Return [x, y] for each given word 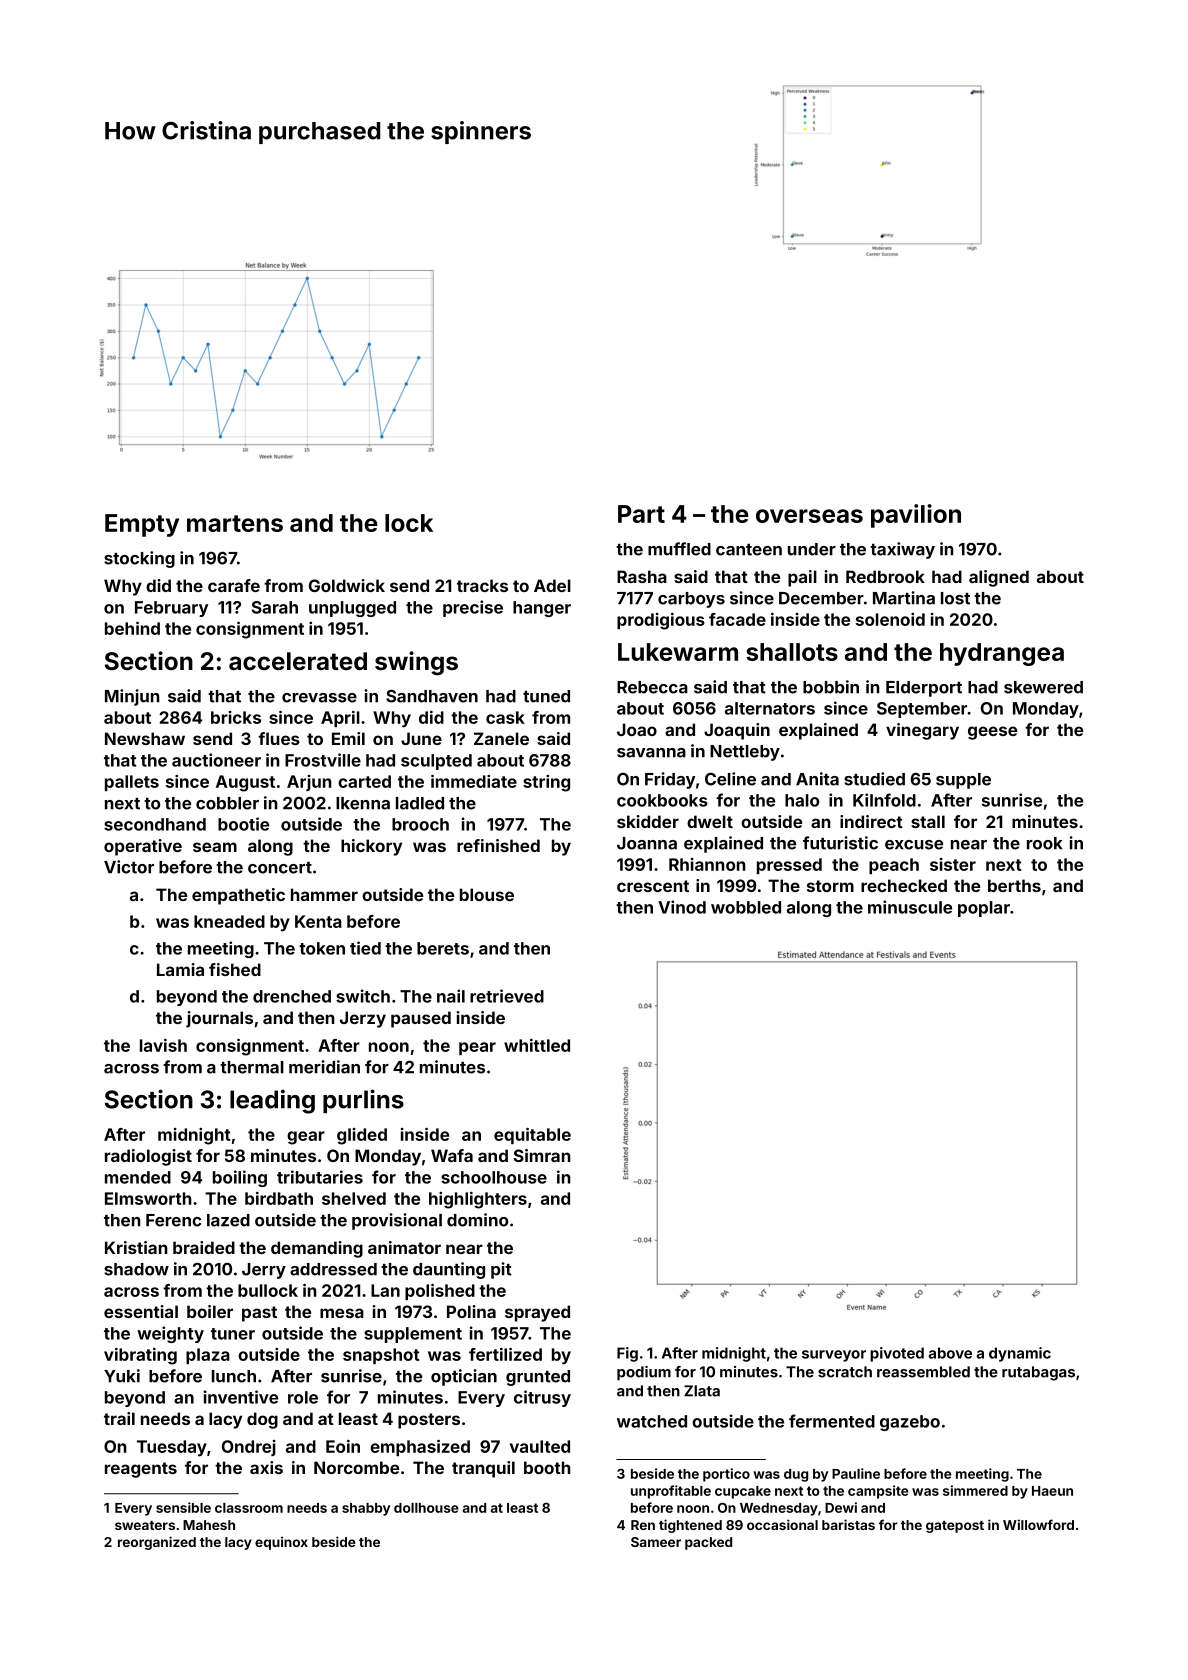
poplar [984, 909]
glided [362, 1136]
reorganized [157, 1543]
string [546, 783]
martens [235, 523]
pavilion [916, 516]
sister [953, 864]
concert [280, 868]
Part [641, 514]
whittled [537, 1045]
